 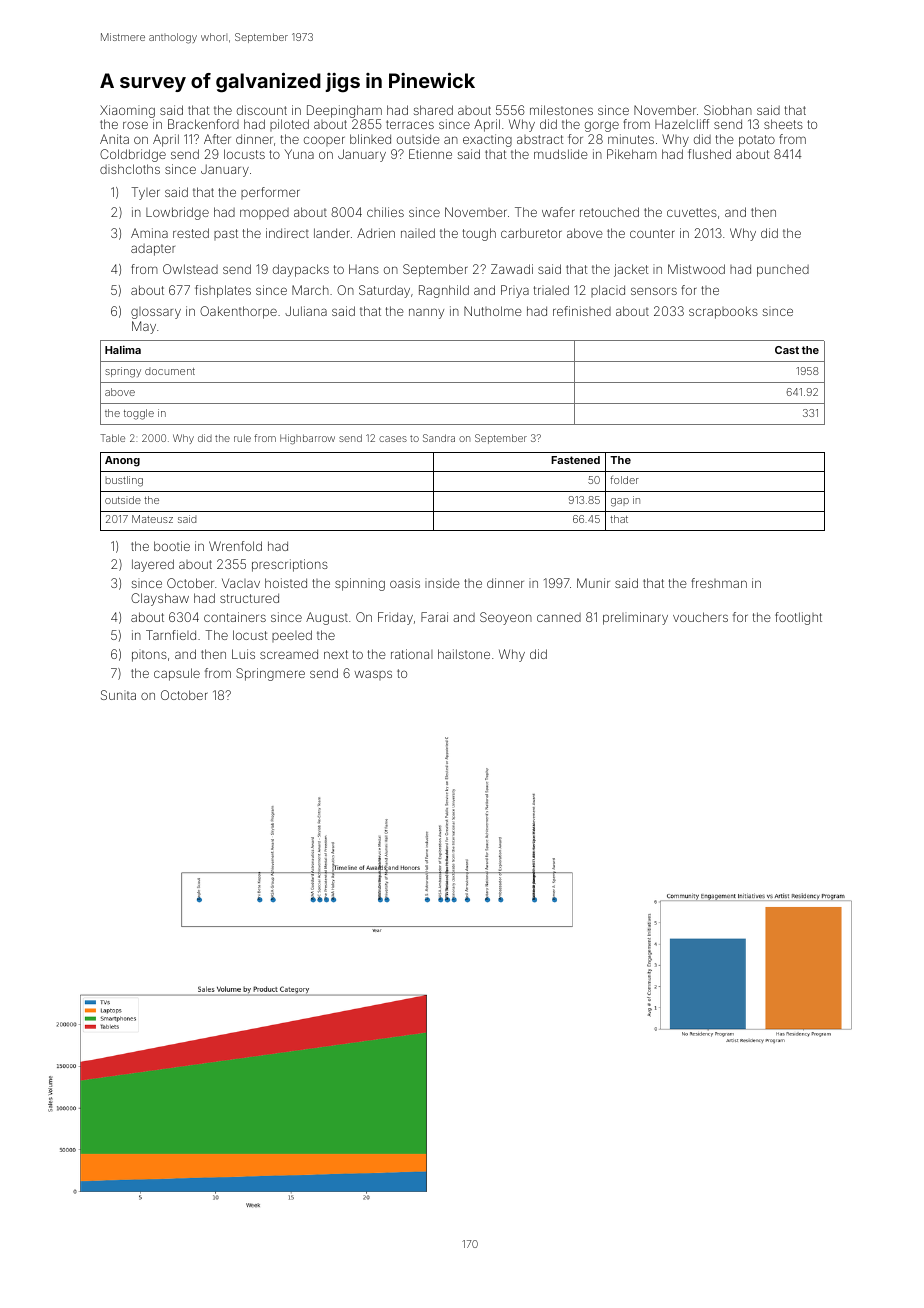 I want to click on Etienne, so click(x=430, y=154).
